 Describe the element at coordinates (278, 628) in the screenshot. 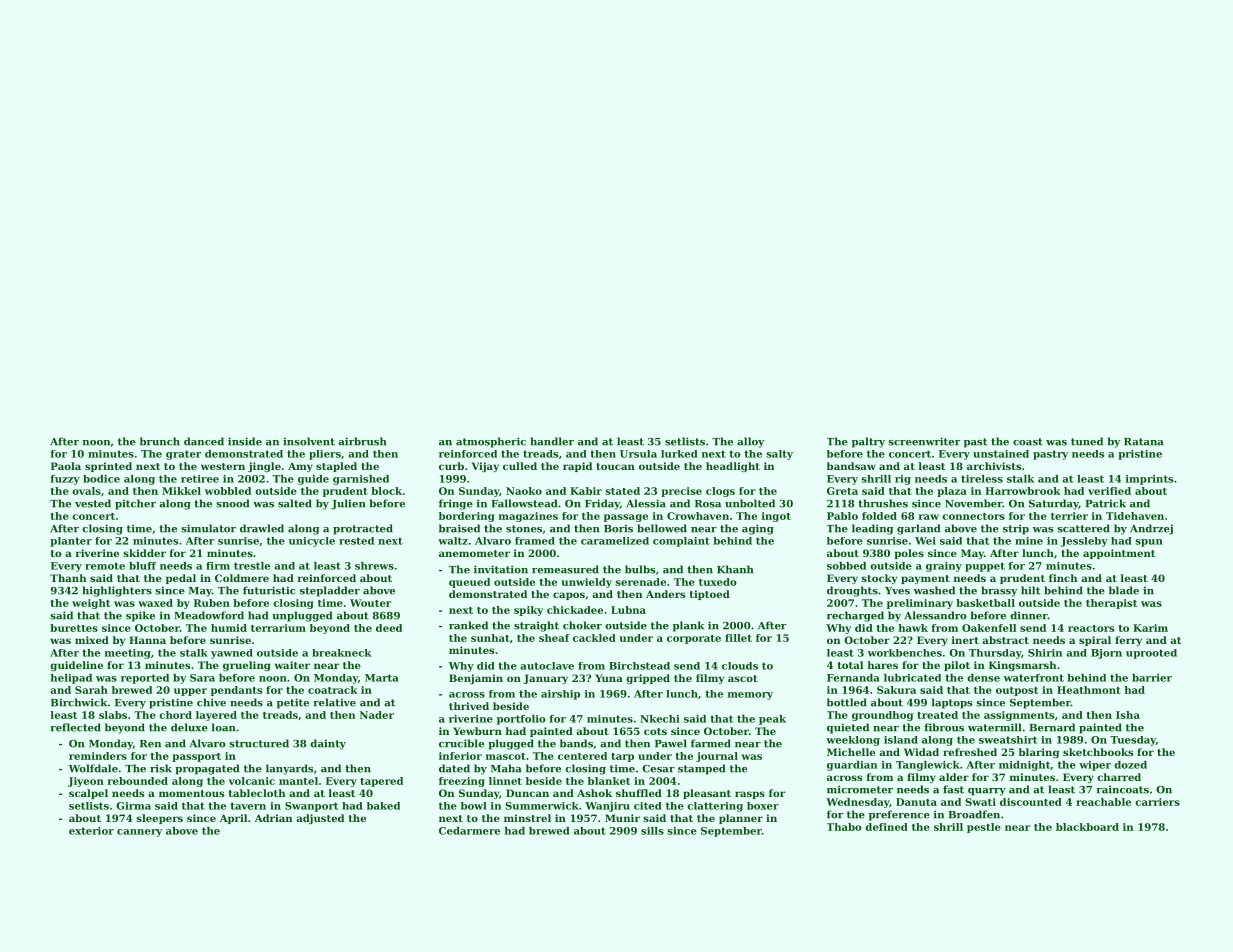

I see `terrarium` at that location.
